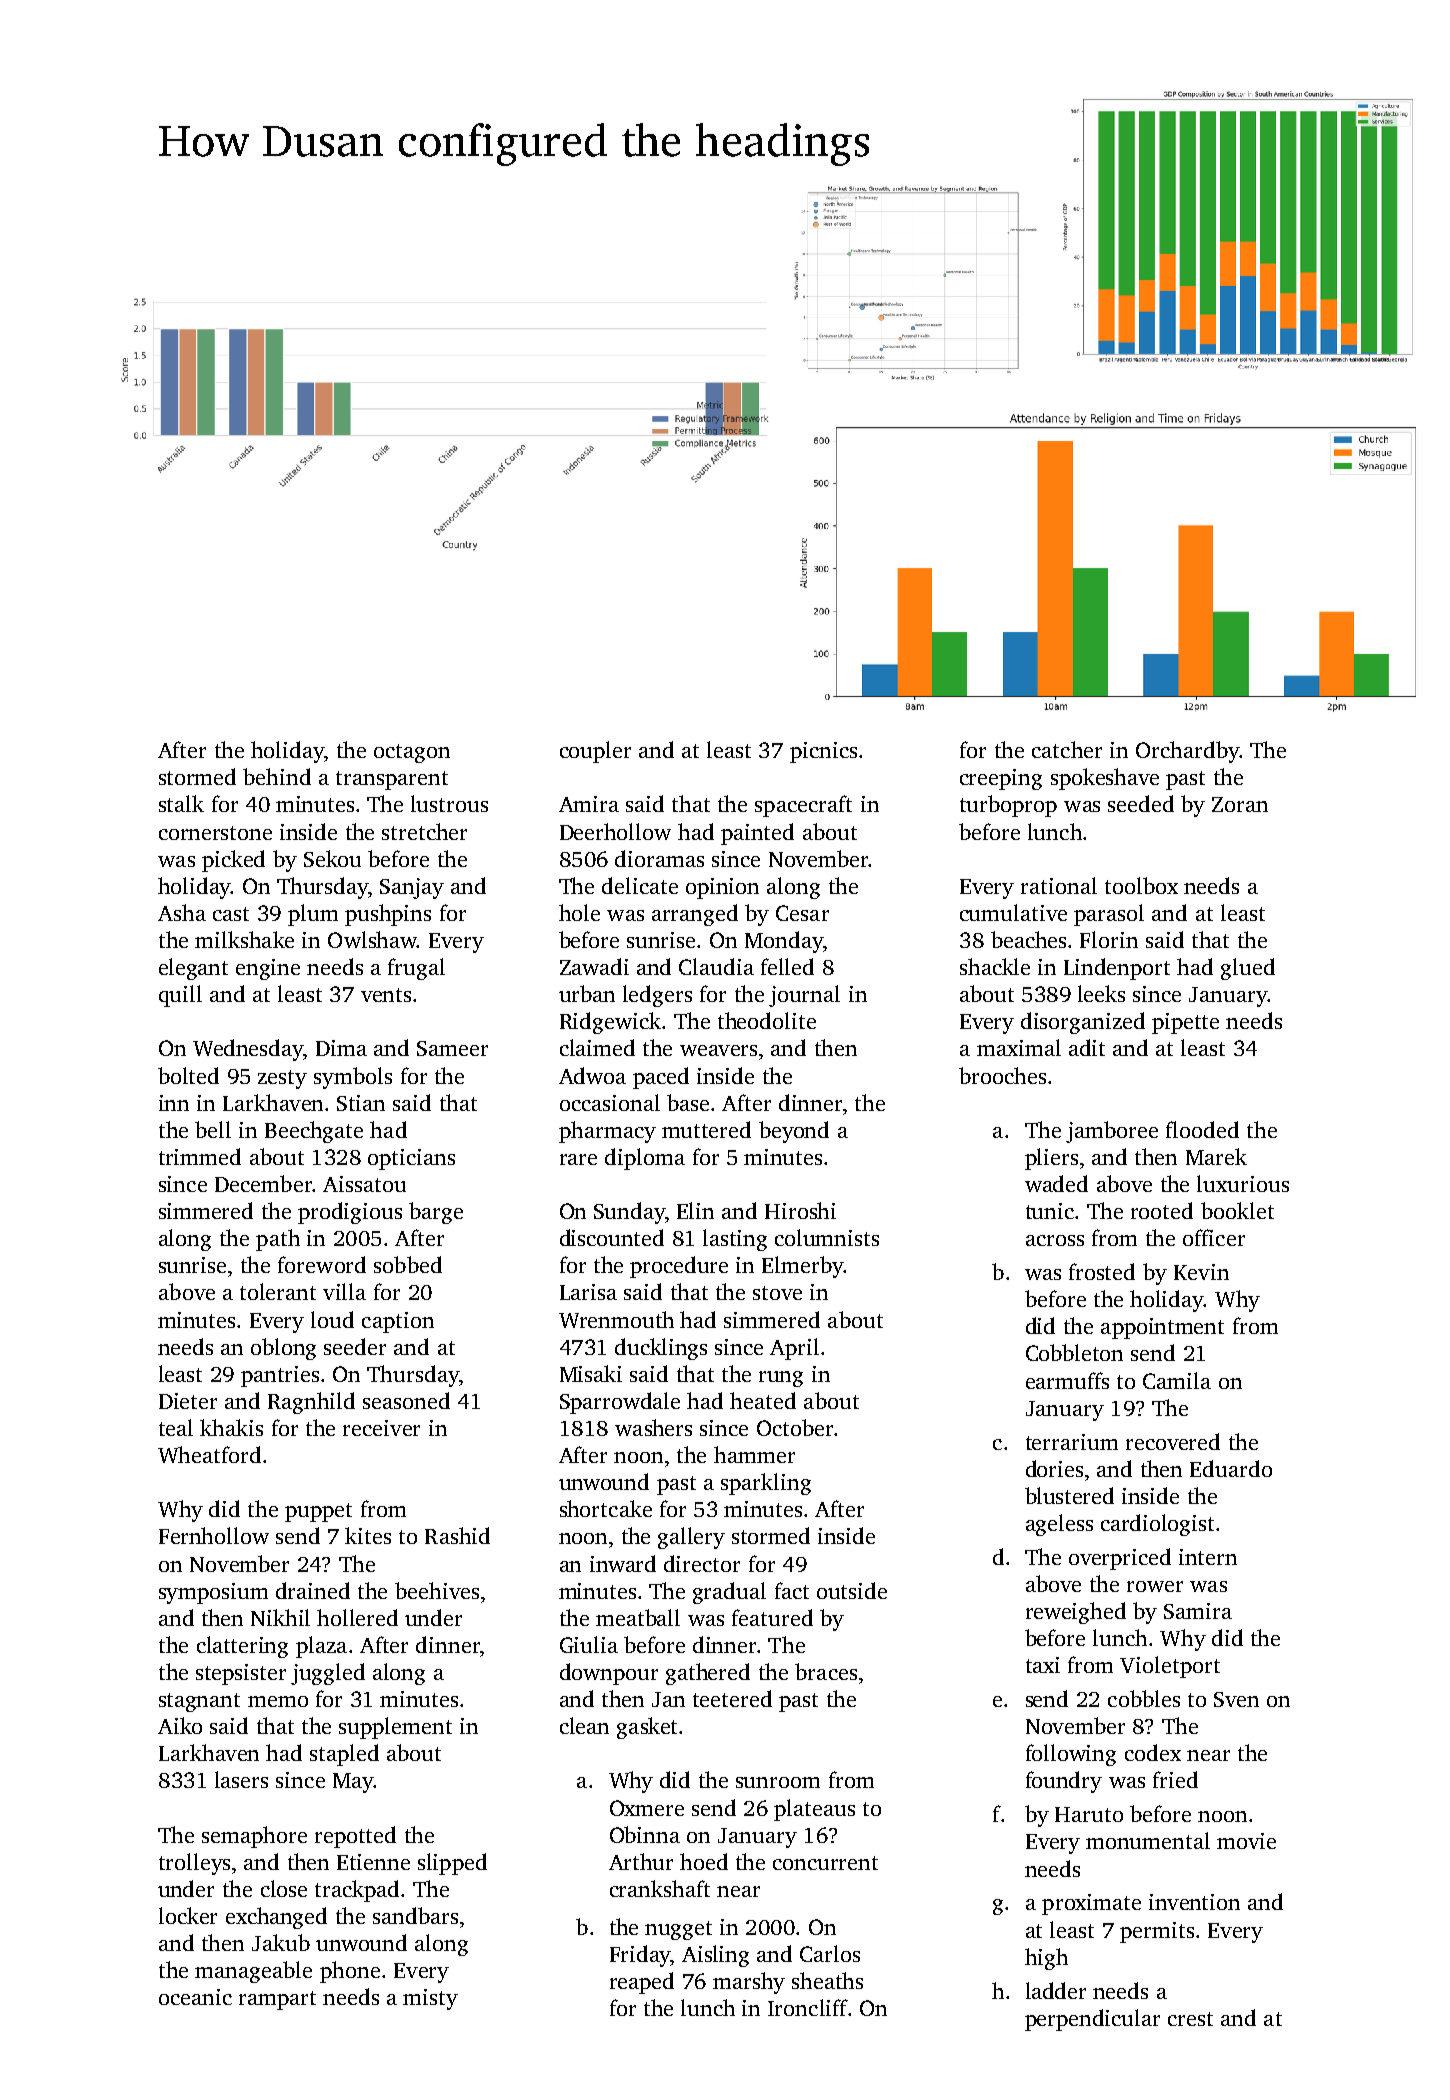 The height and width of the screenshot is (2100, 1450). I want to click on rational, so click(1059, 885).
